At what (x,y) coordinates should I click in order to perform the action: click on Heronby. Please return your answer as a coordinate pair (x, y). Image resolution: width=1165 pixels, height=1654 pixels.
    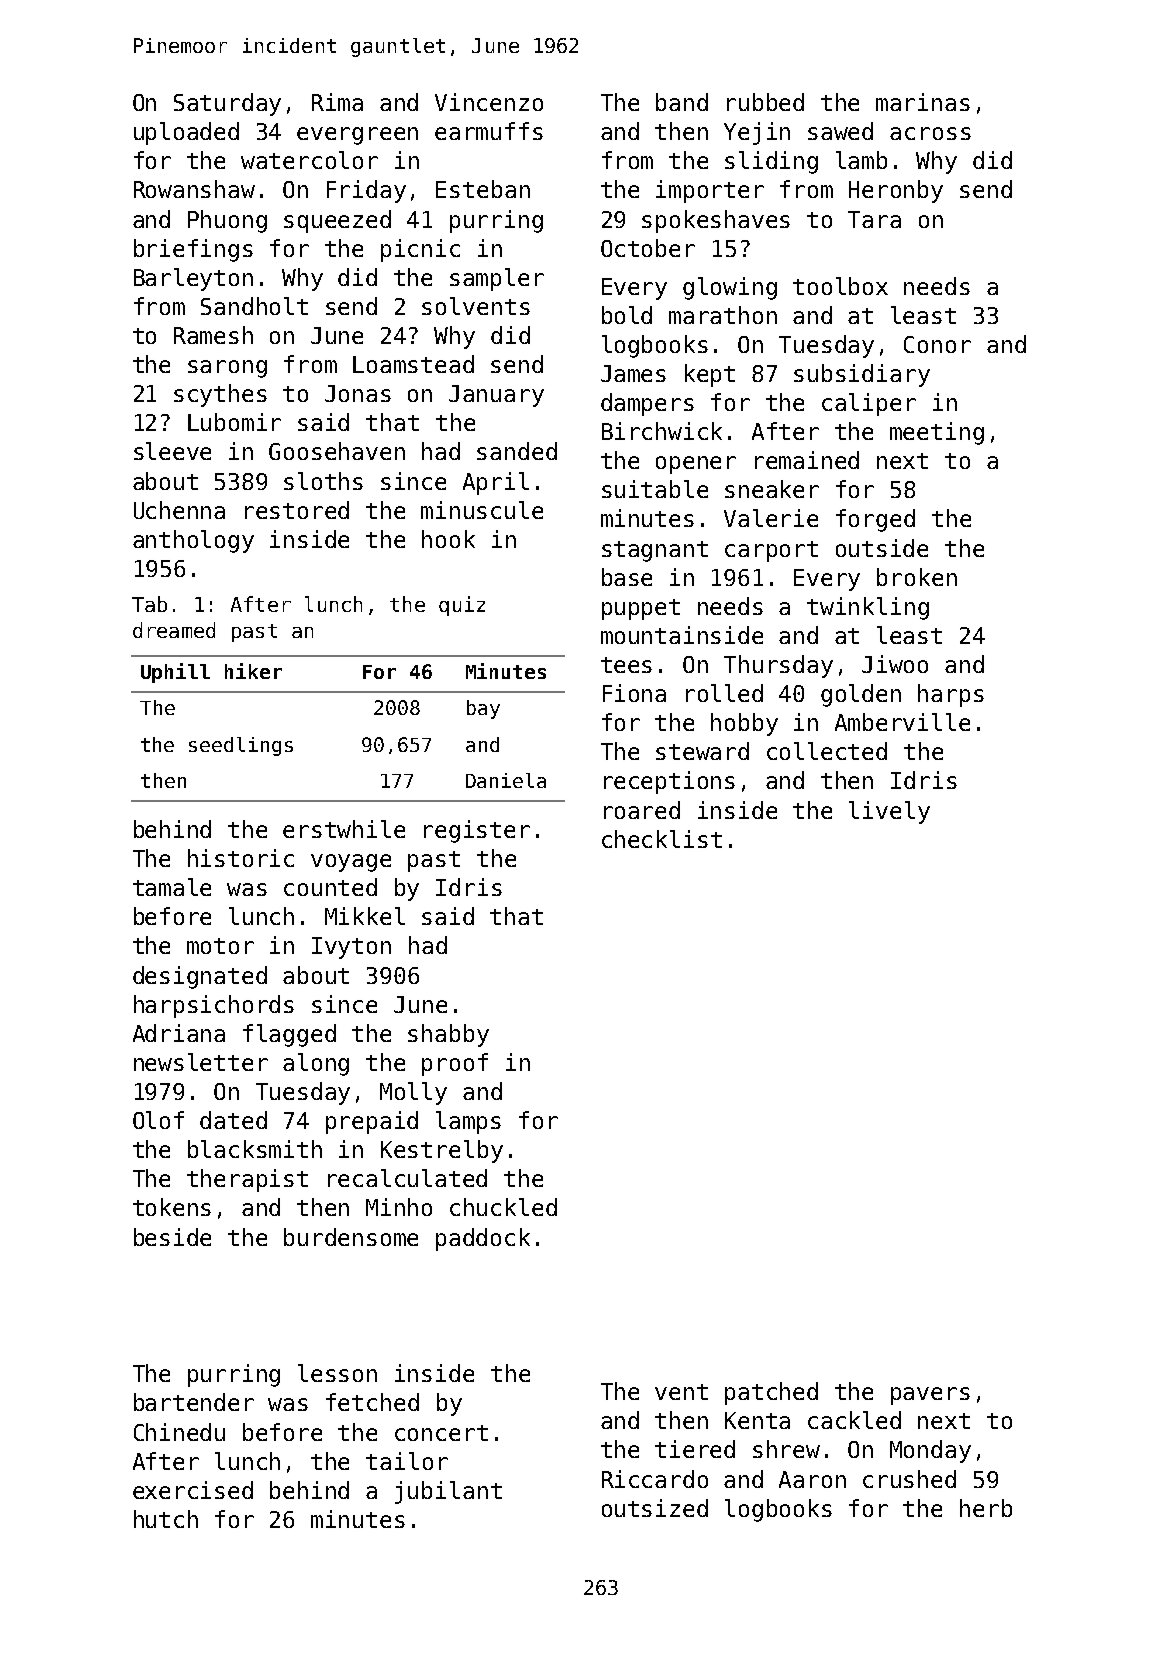
    Looking at the image, I should click on (896, 191).
